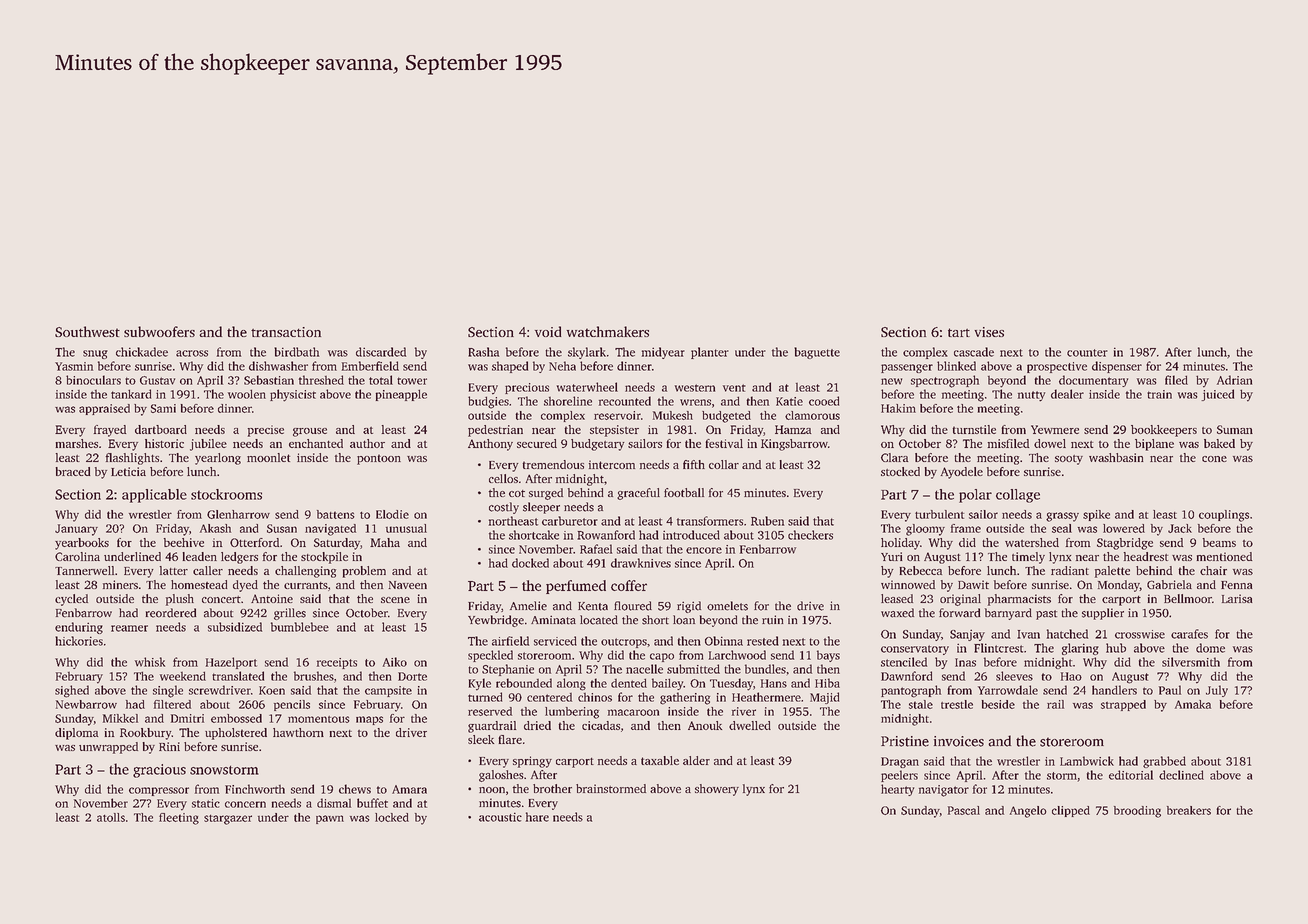 This screenshot has width=1308, height=924. Describe the element at coordinates (1159, 394) in the screenshot. I see `train` at that location.
